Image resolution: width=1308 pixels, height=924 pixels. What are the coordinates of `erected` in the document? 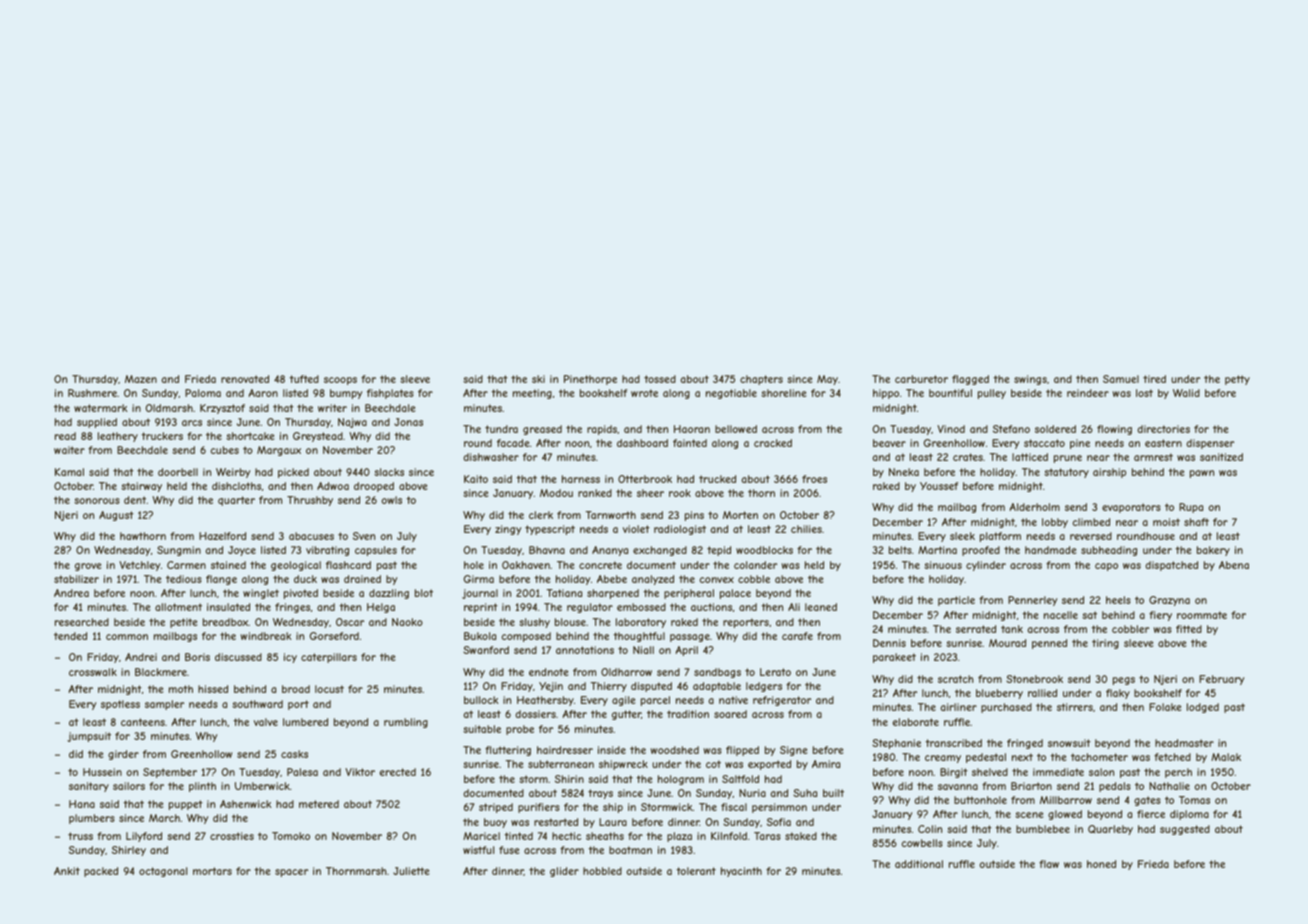 It's located at (398, 772).
